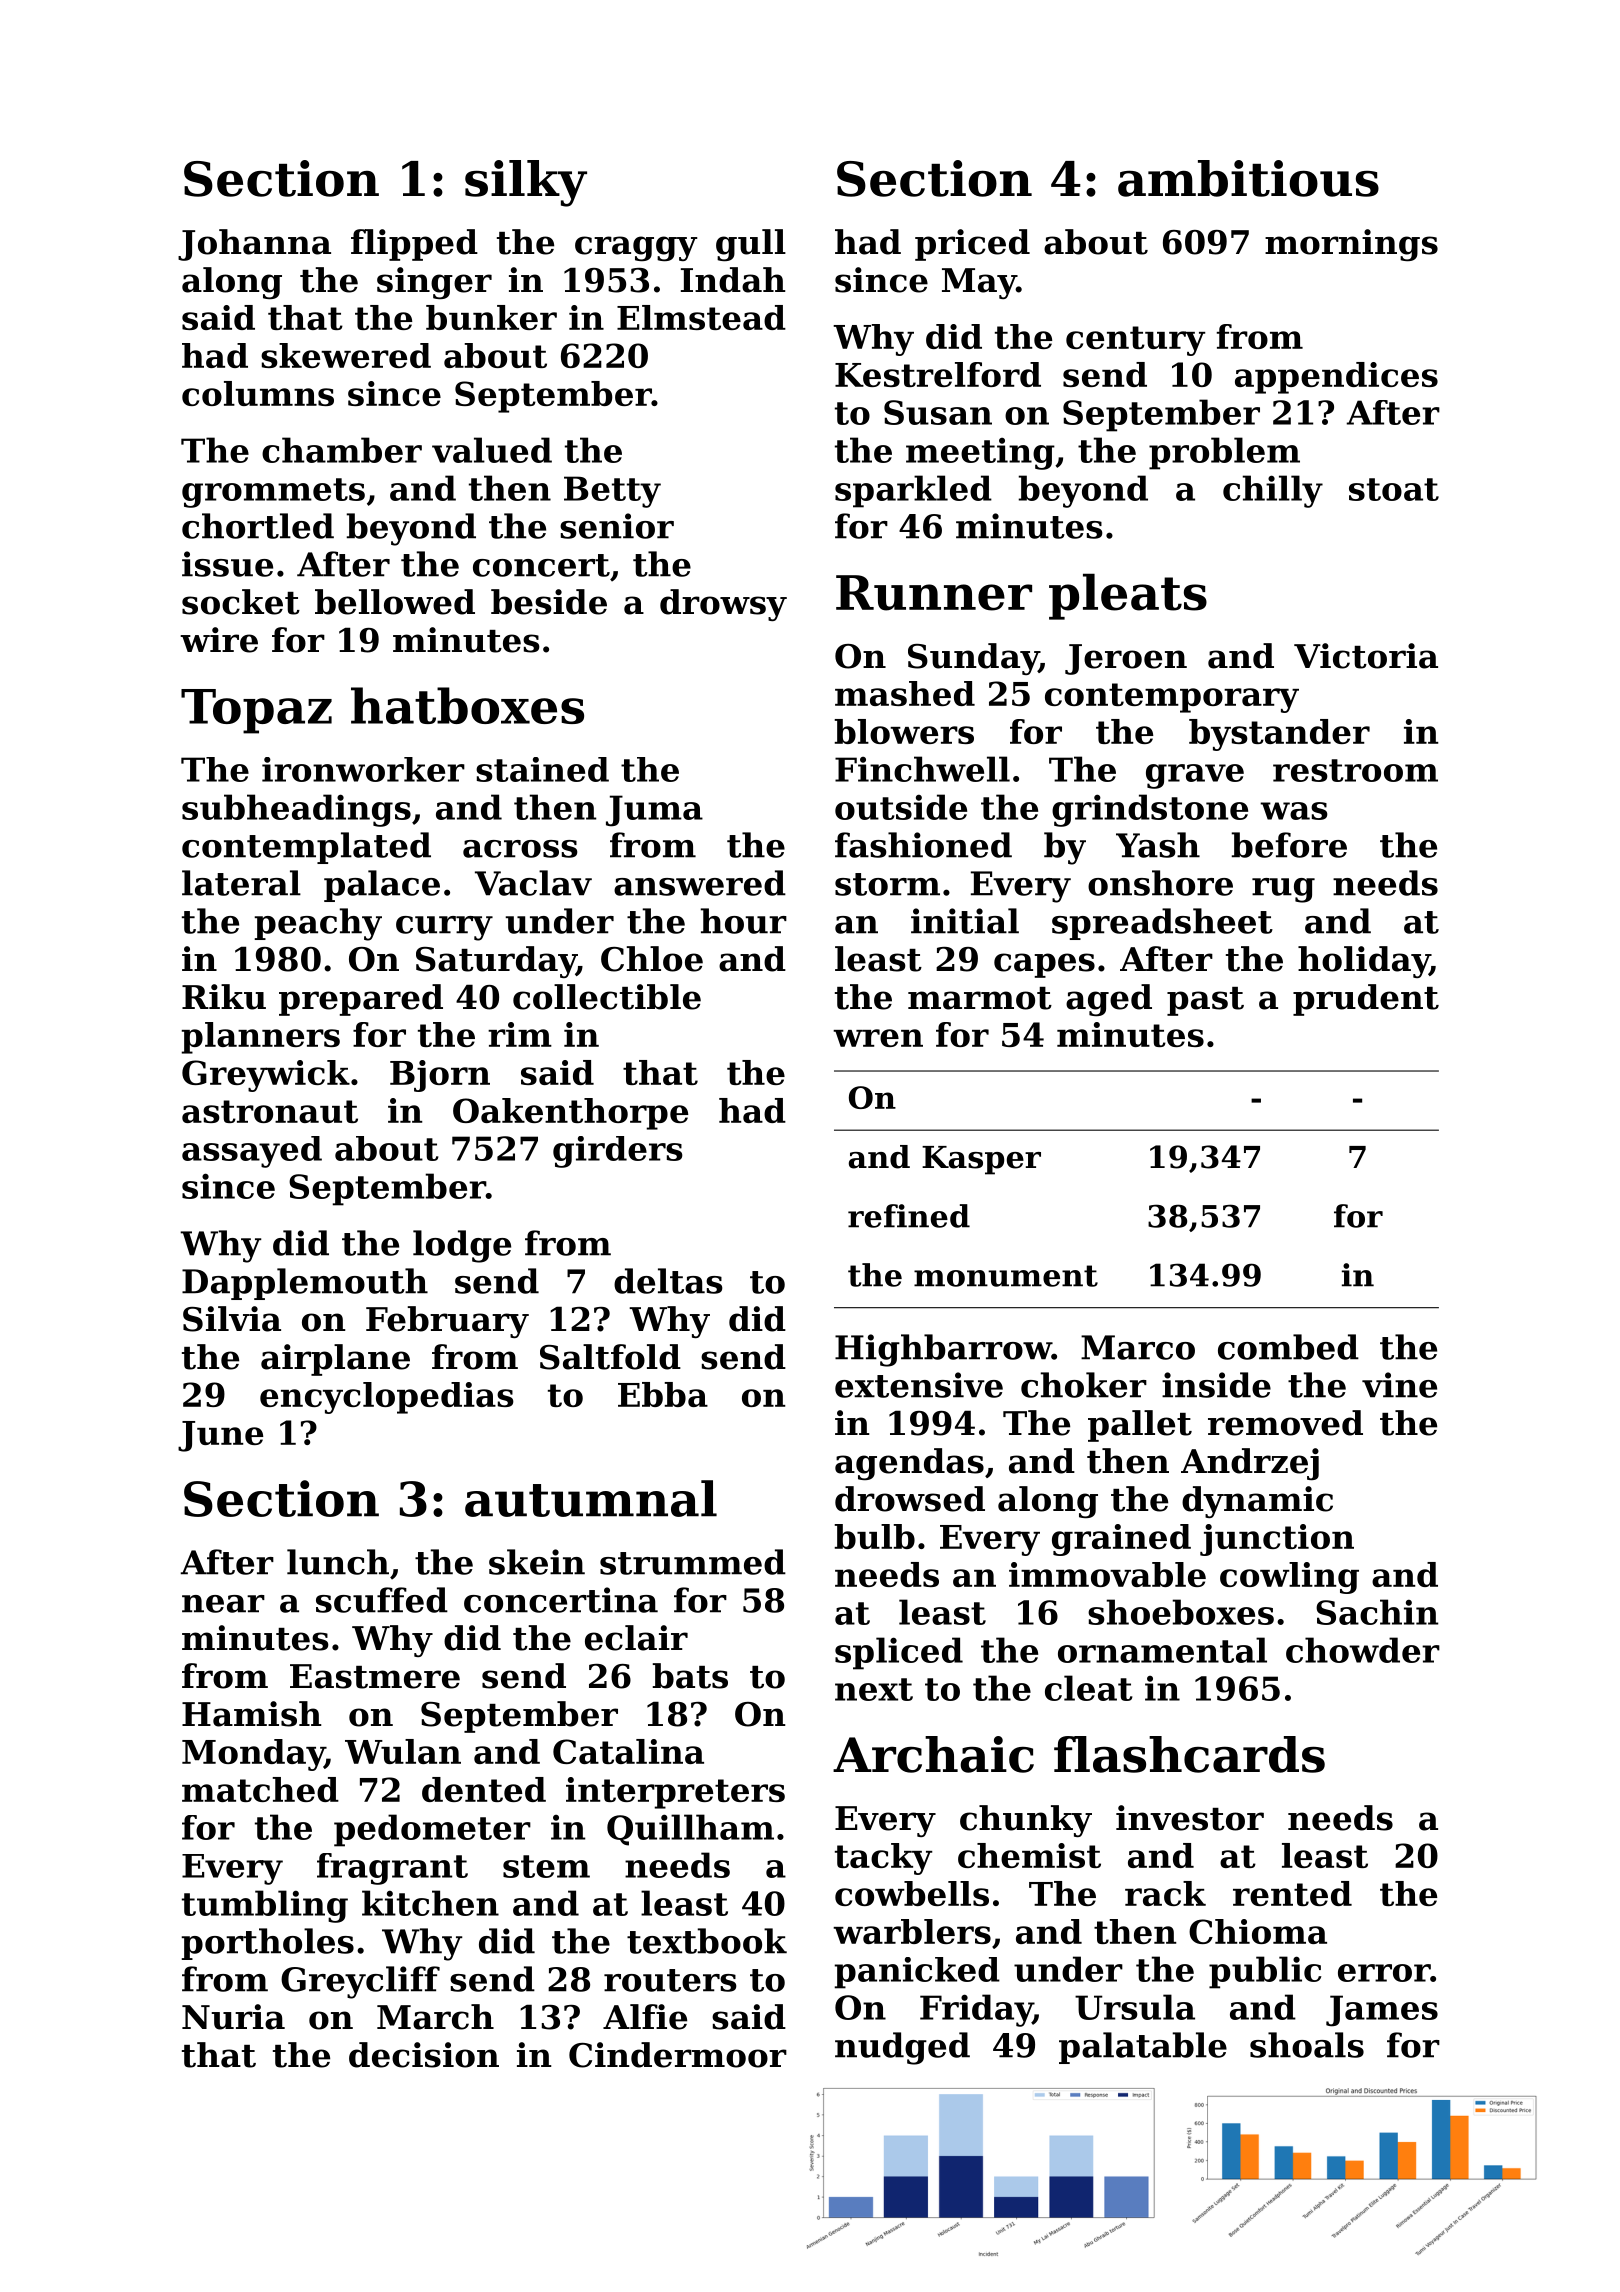 Image resolution: width=1620 pixels, height=2292 pixels. I want to click on Runner, so click(934, 593).
